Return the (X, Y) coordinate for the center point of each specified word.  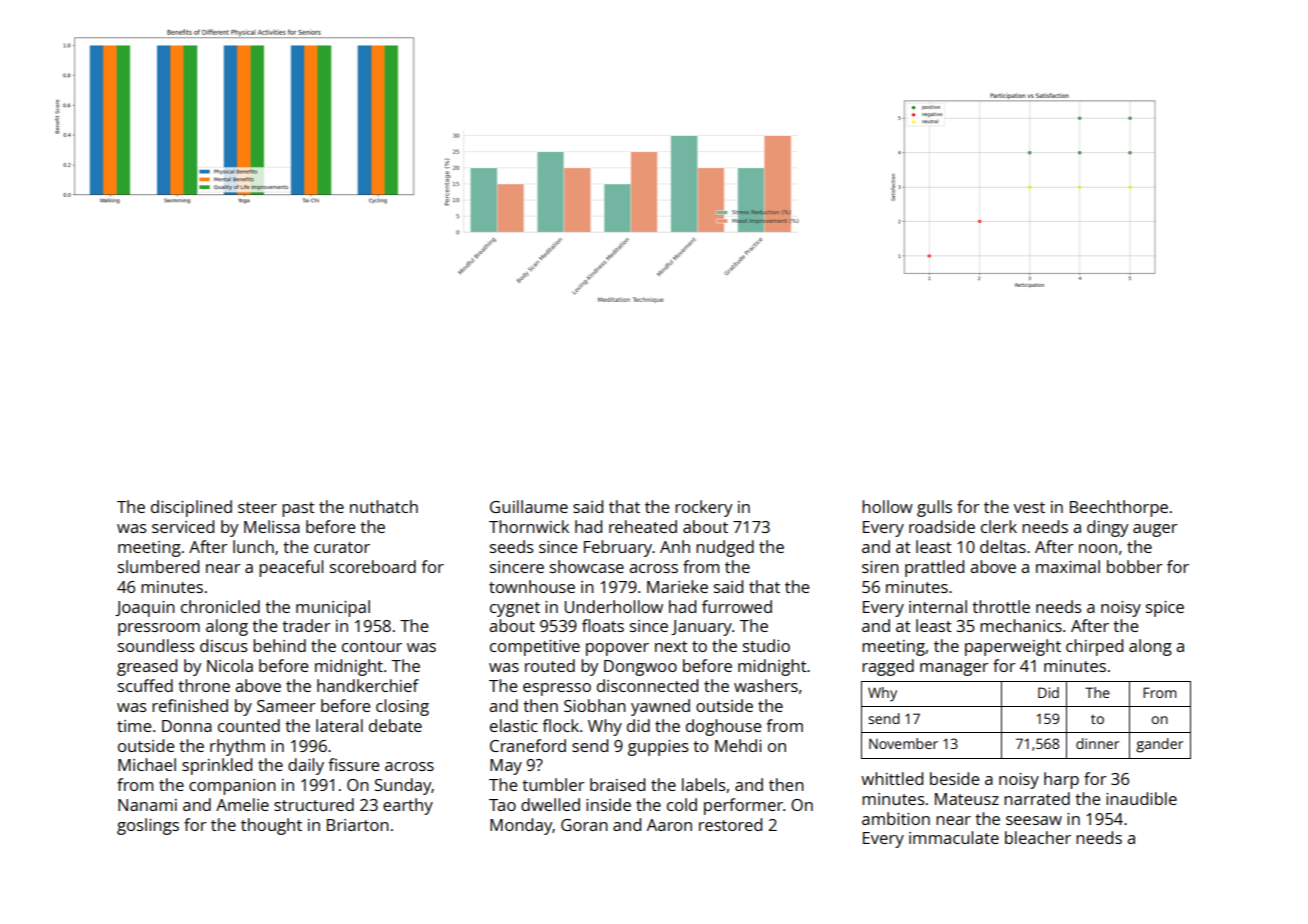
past (298, 509)
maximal (1068, 566)
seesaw (1034, 820)
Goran (584, 825)
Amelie (242, 804)
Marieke (677, 586)
